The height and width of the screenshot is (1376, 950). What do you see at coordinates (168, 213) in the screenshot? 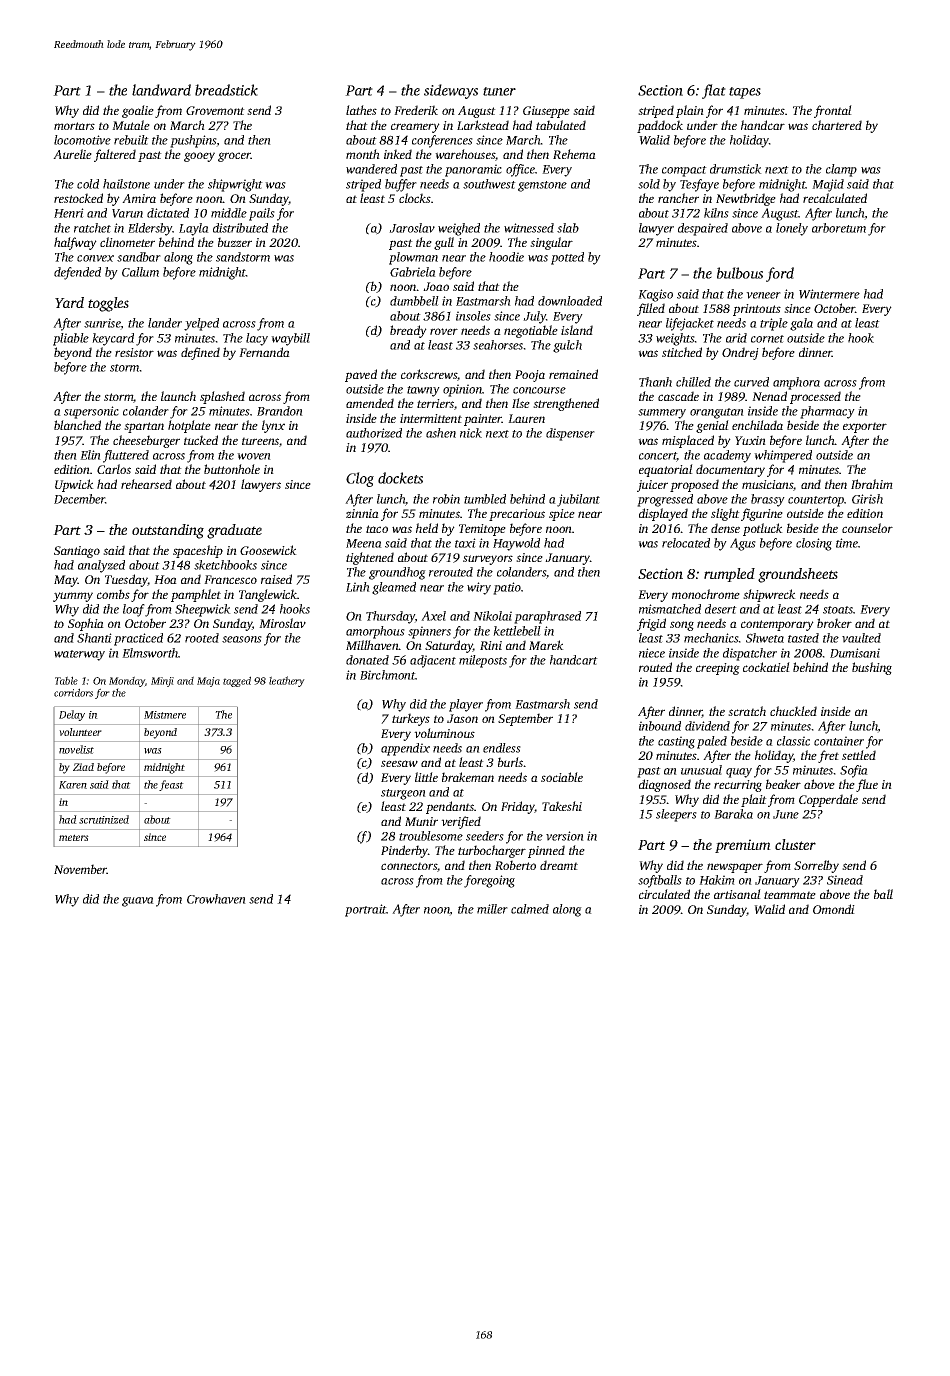
I see `dictated` at bounding box center [168, 213].
